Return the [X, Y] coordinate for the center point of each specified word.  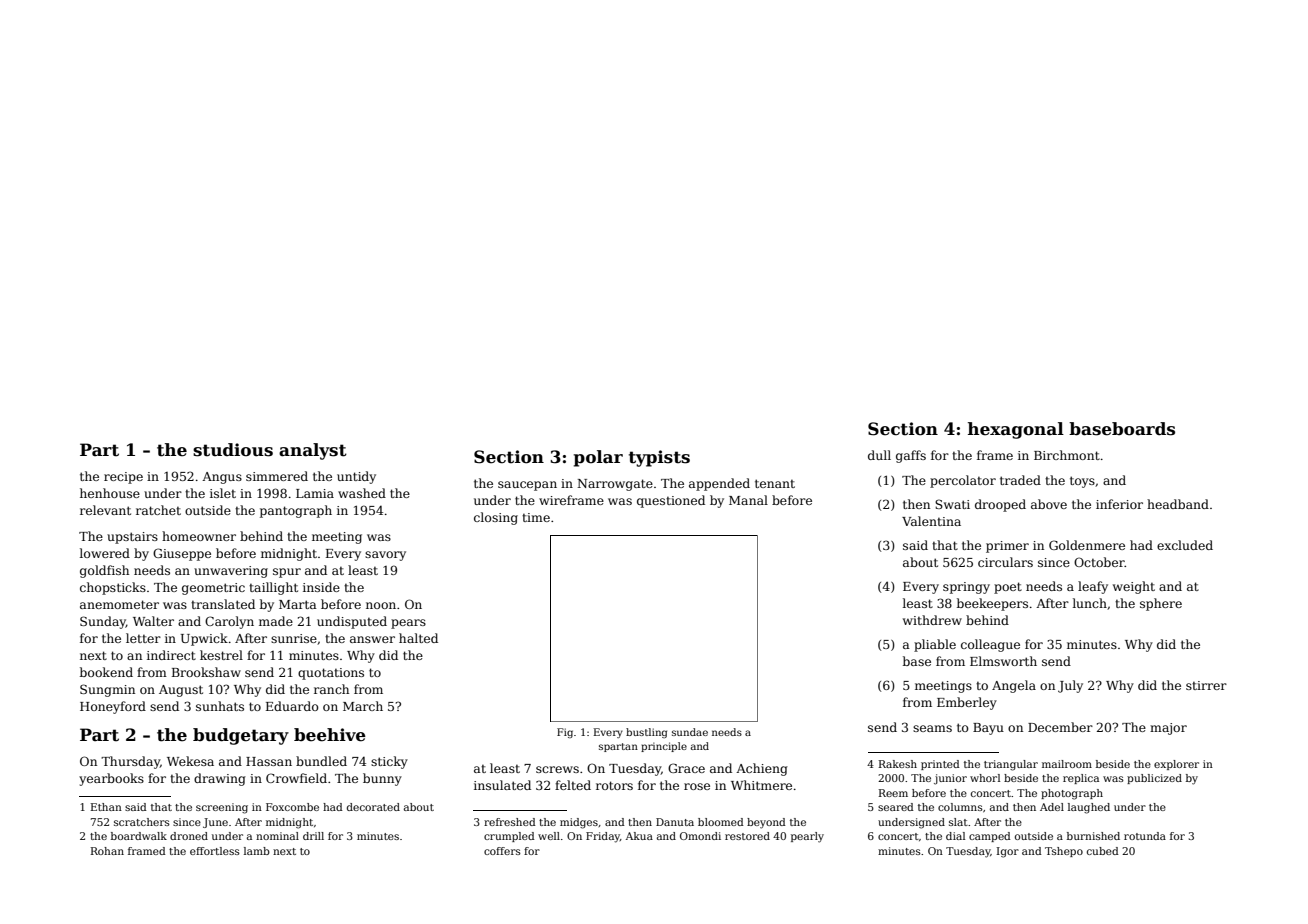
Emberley [967, 703]
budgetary [241, 736]
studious [233, 450]
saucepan [527, 486]
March [363, 706]
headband [1178, 504]
